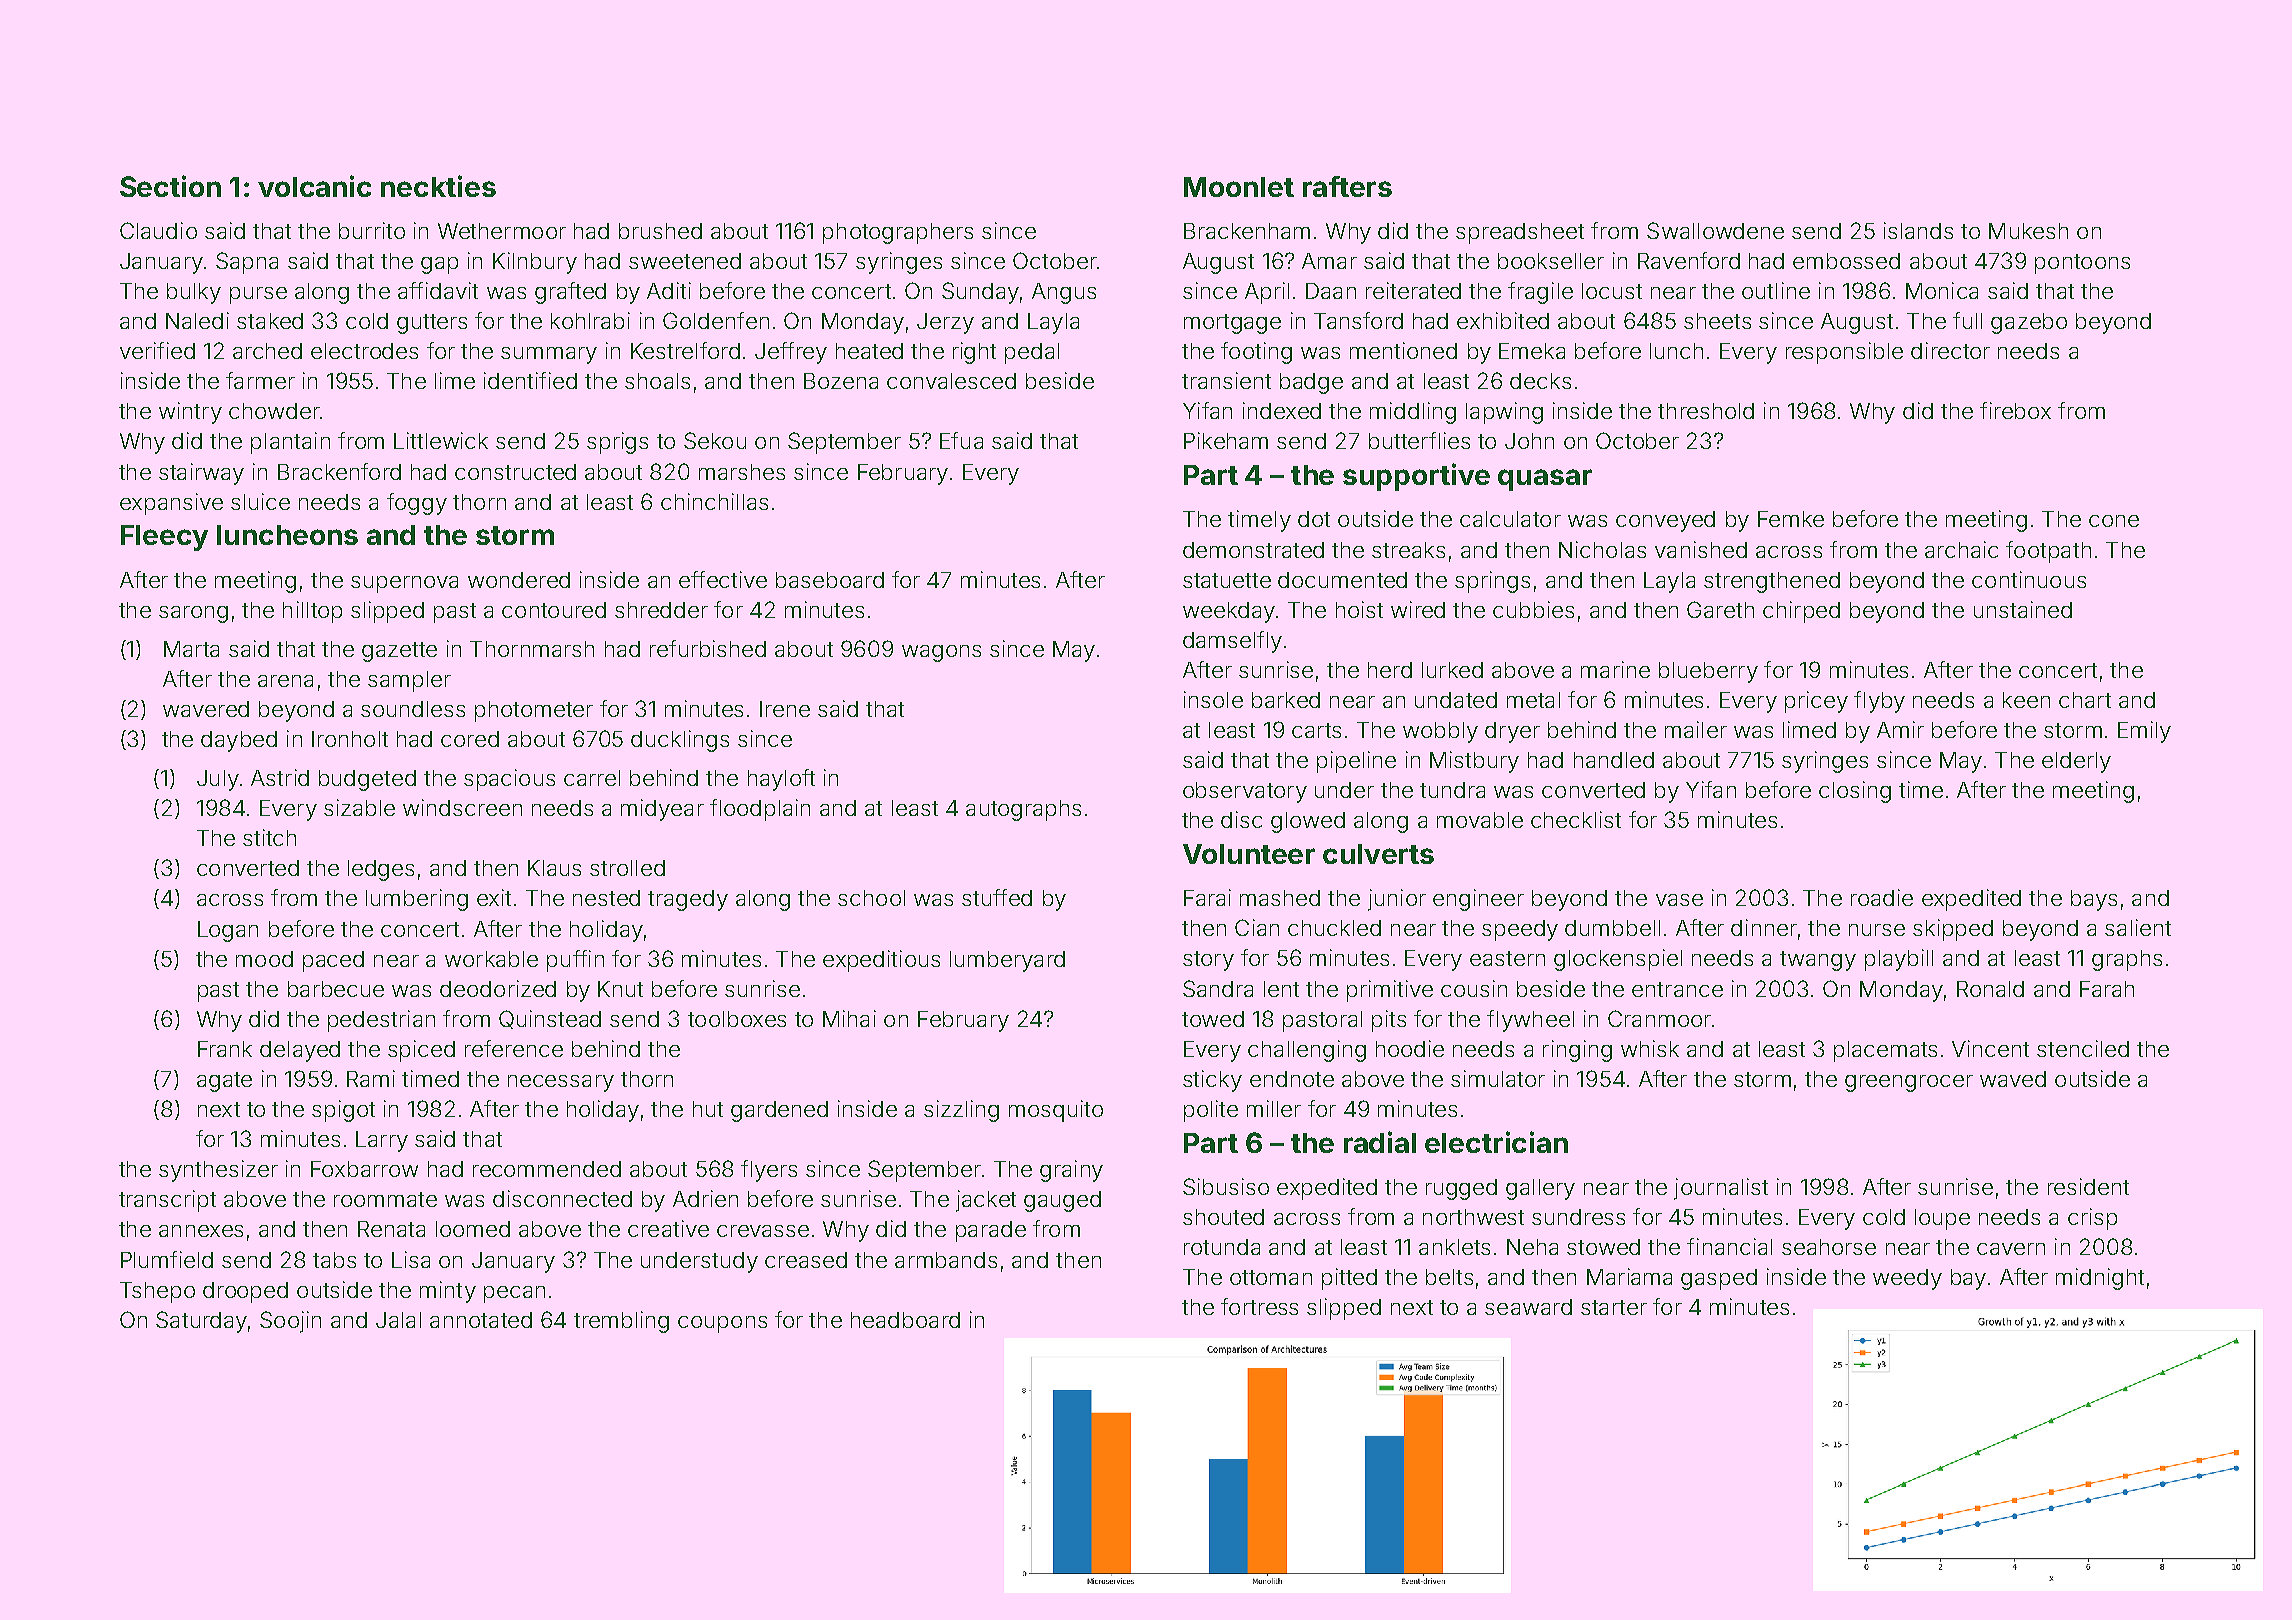 Image resolution: width=2292 pixels, height=1620 pixels. I want to click on closing, so click(1855, 792).
